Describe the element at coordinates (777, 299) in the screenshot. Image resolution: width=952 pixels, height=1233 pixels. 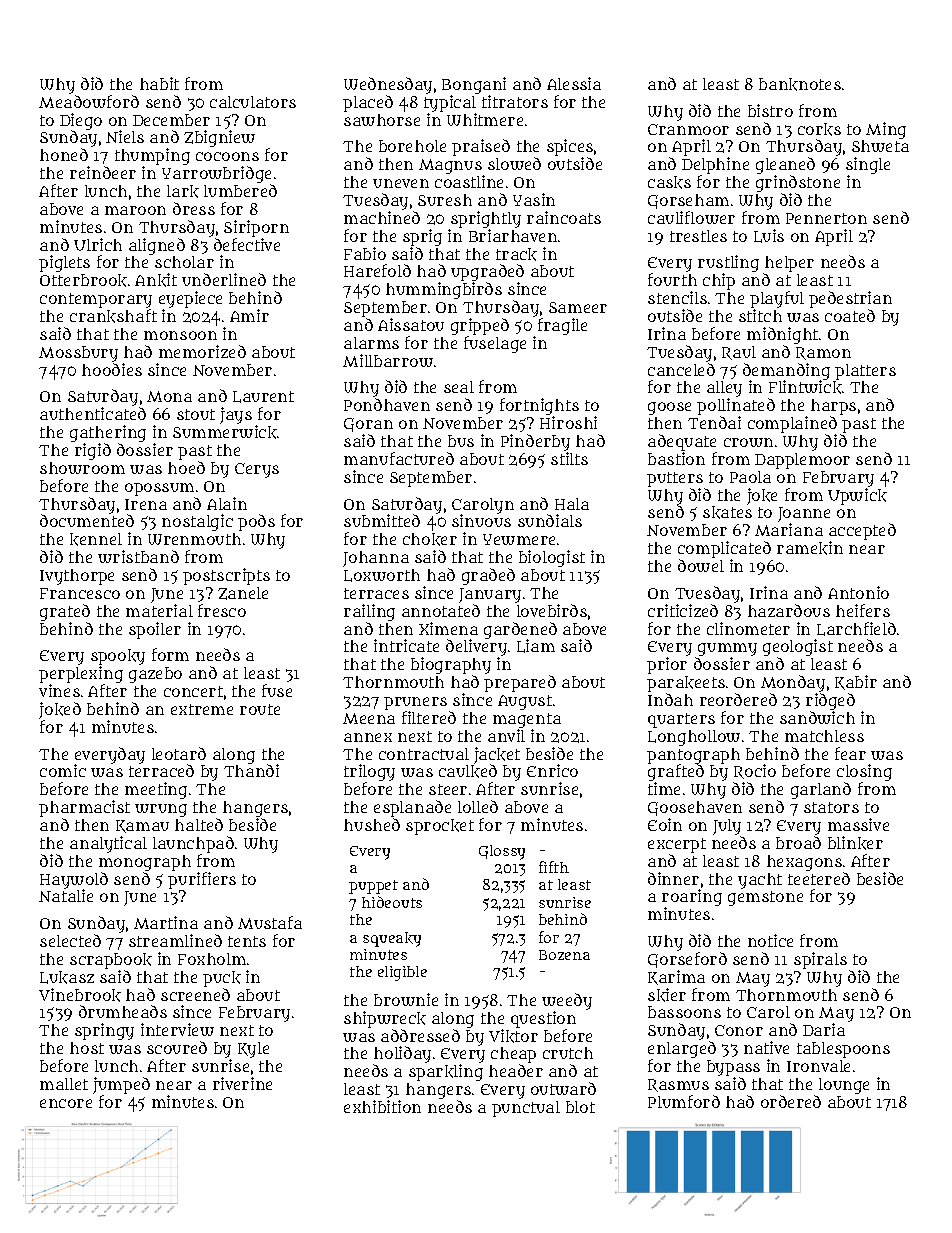
I see `playful` at that location.
